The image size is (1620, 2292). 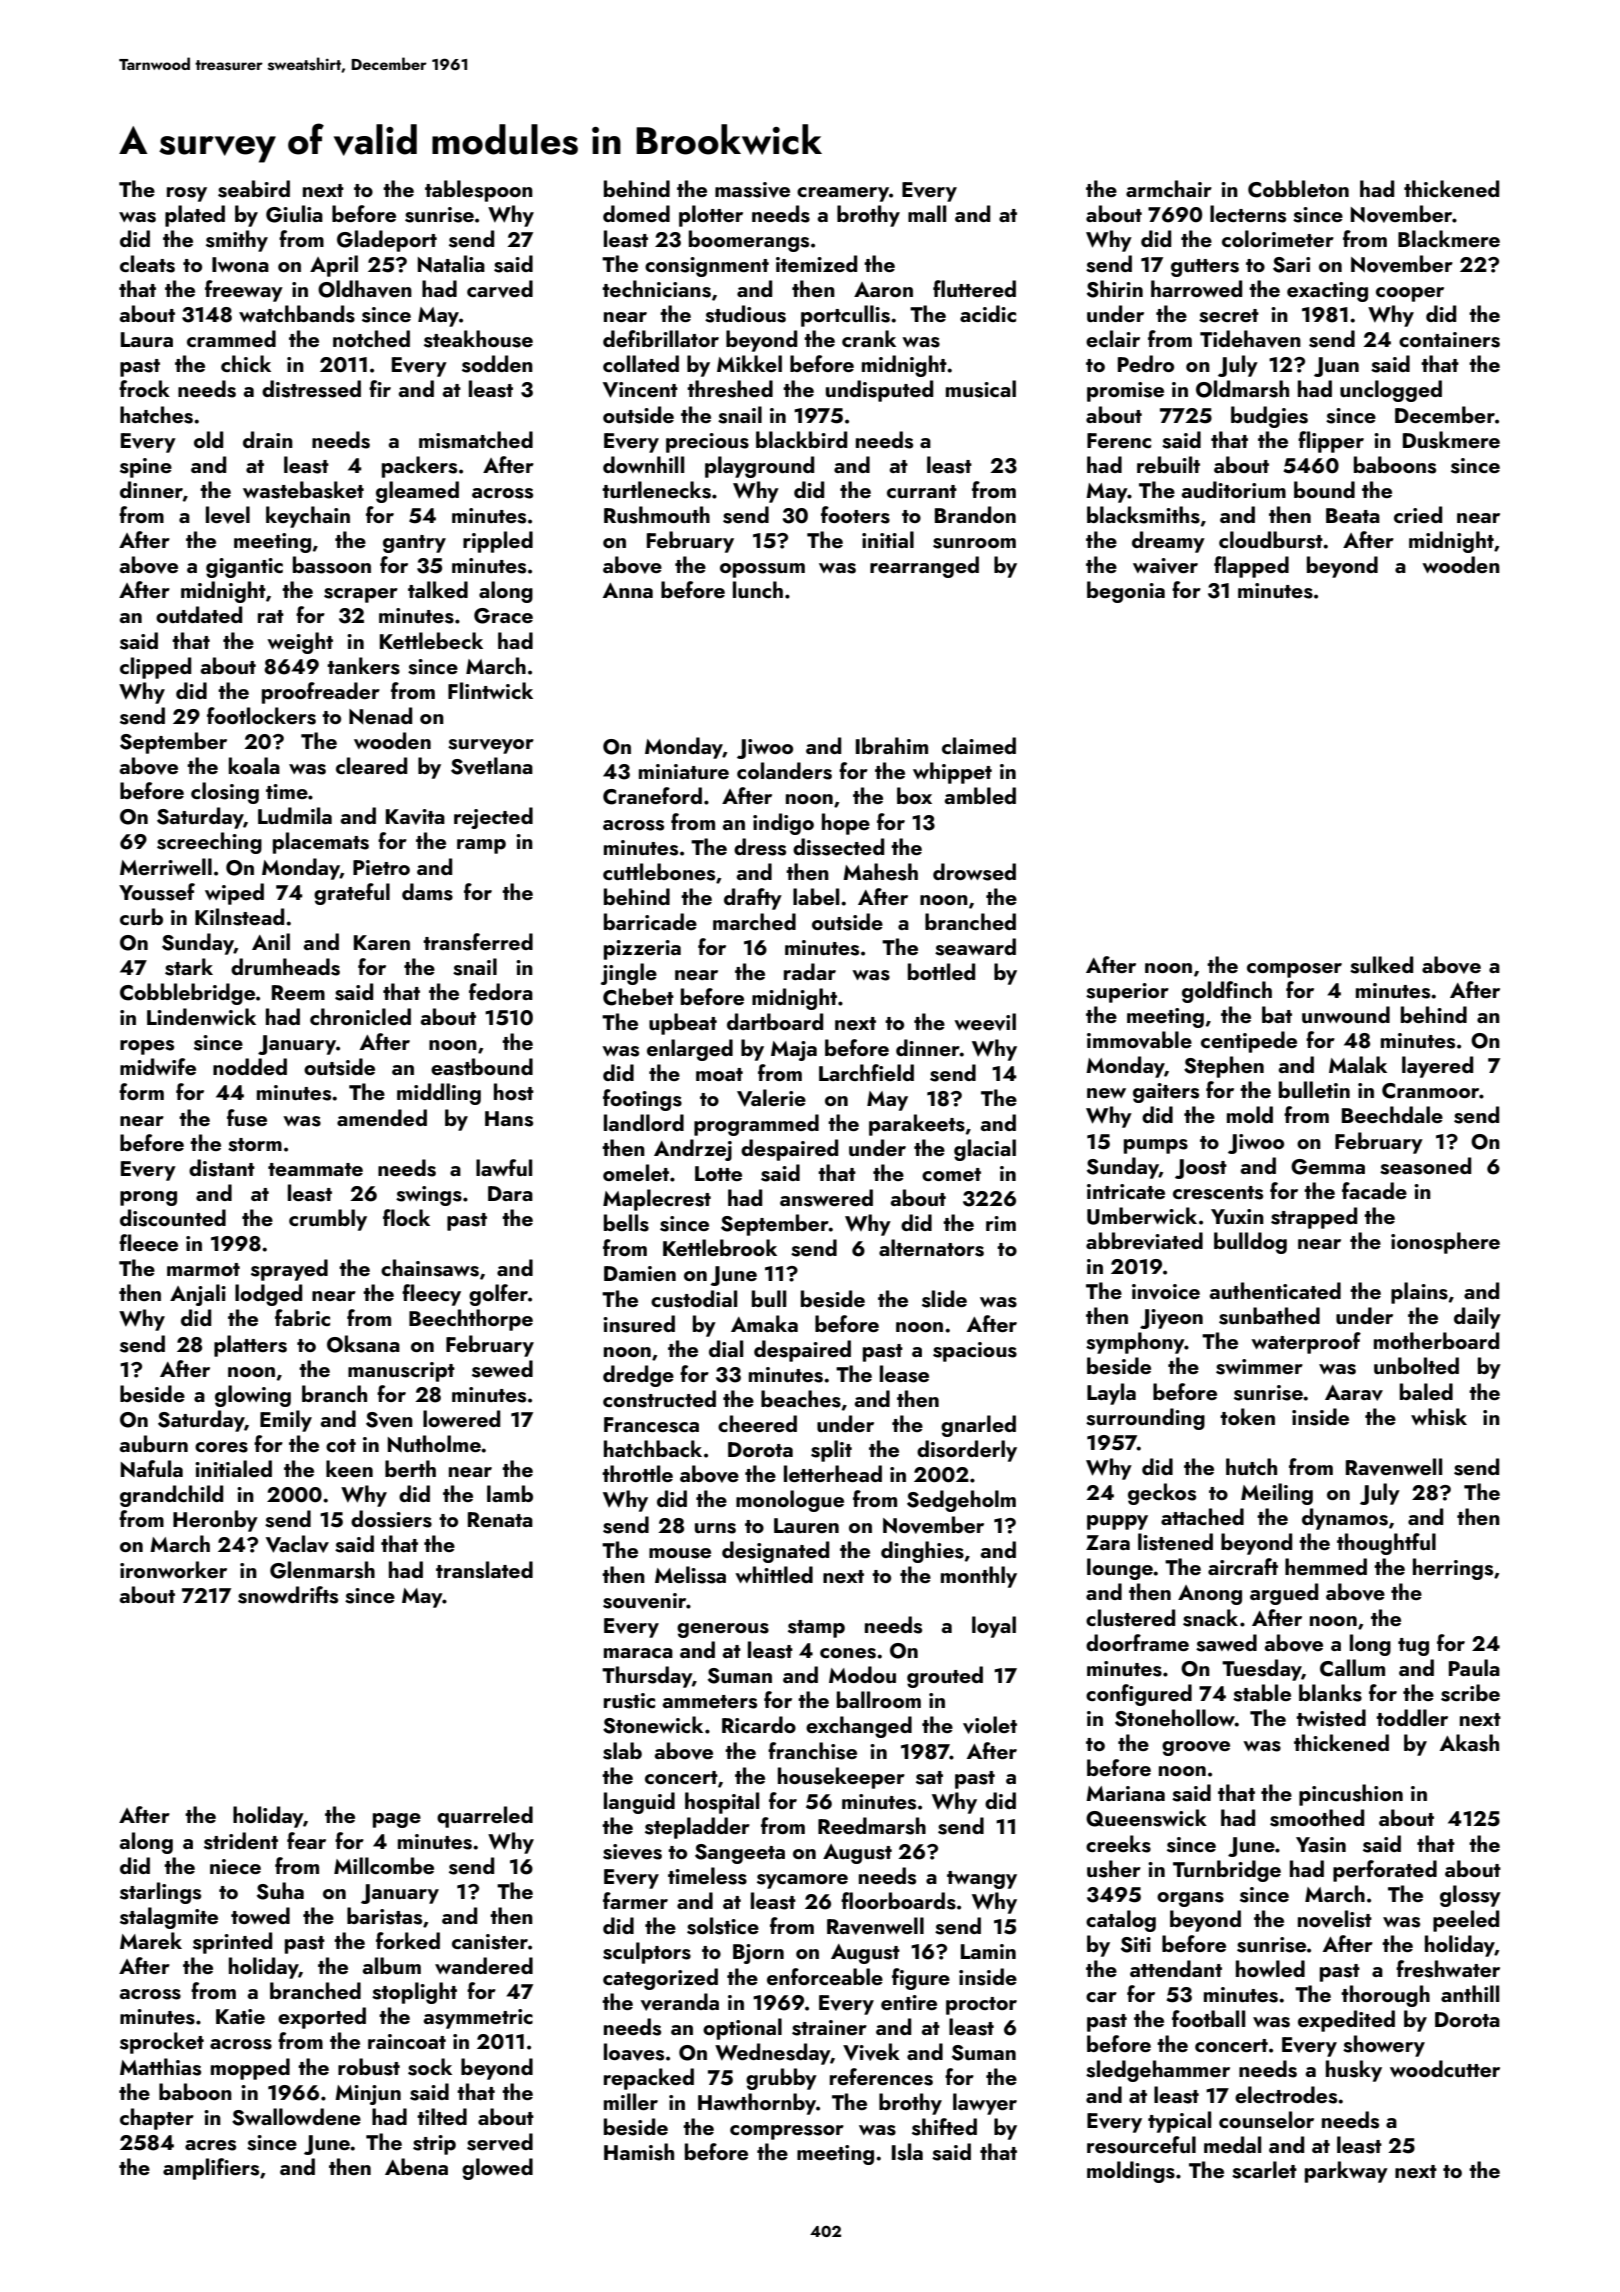 What do you see at coordinates (1264, 2170) in the screenshot?
I see `scarlet` at bounding box center [1264, 2170].
